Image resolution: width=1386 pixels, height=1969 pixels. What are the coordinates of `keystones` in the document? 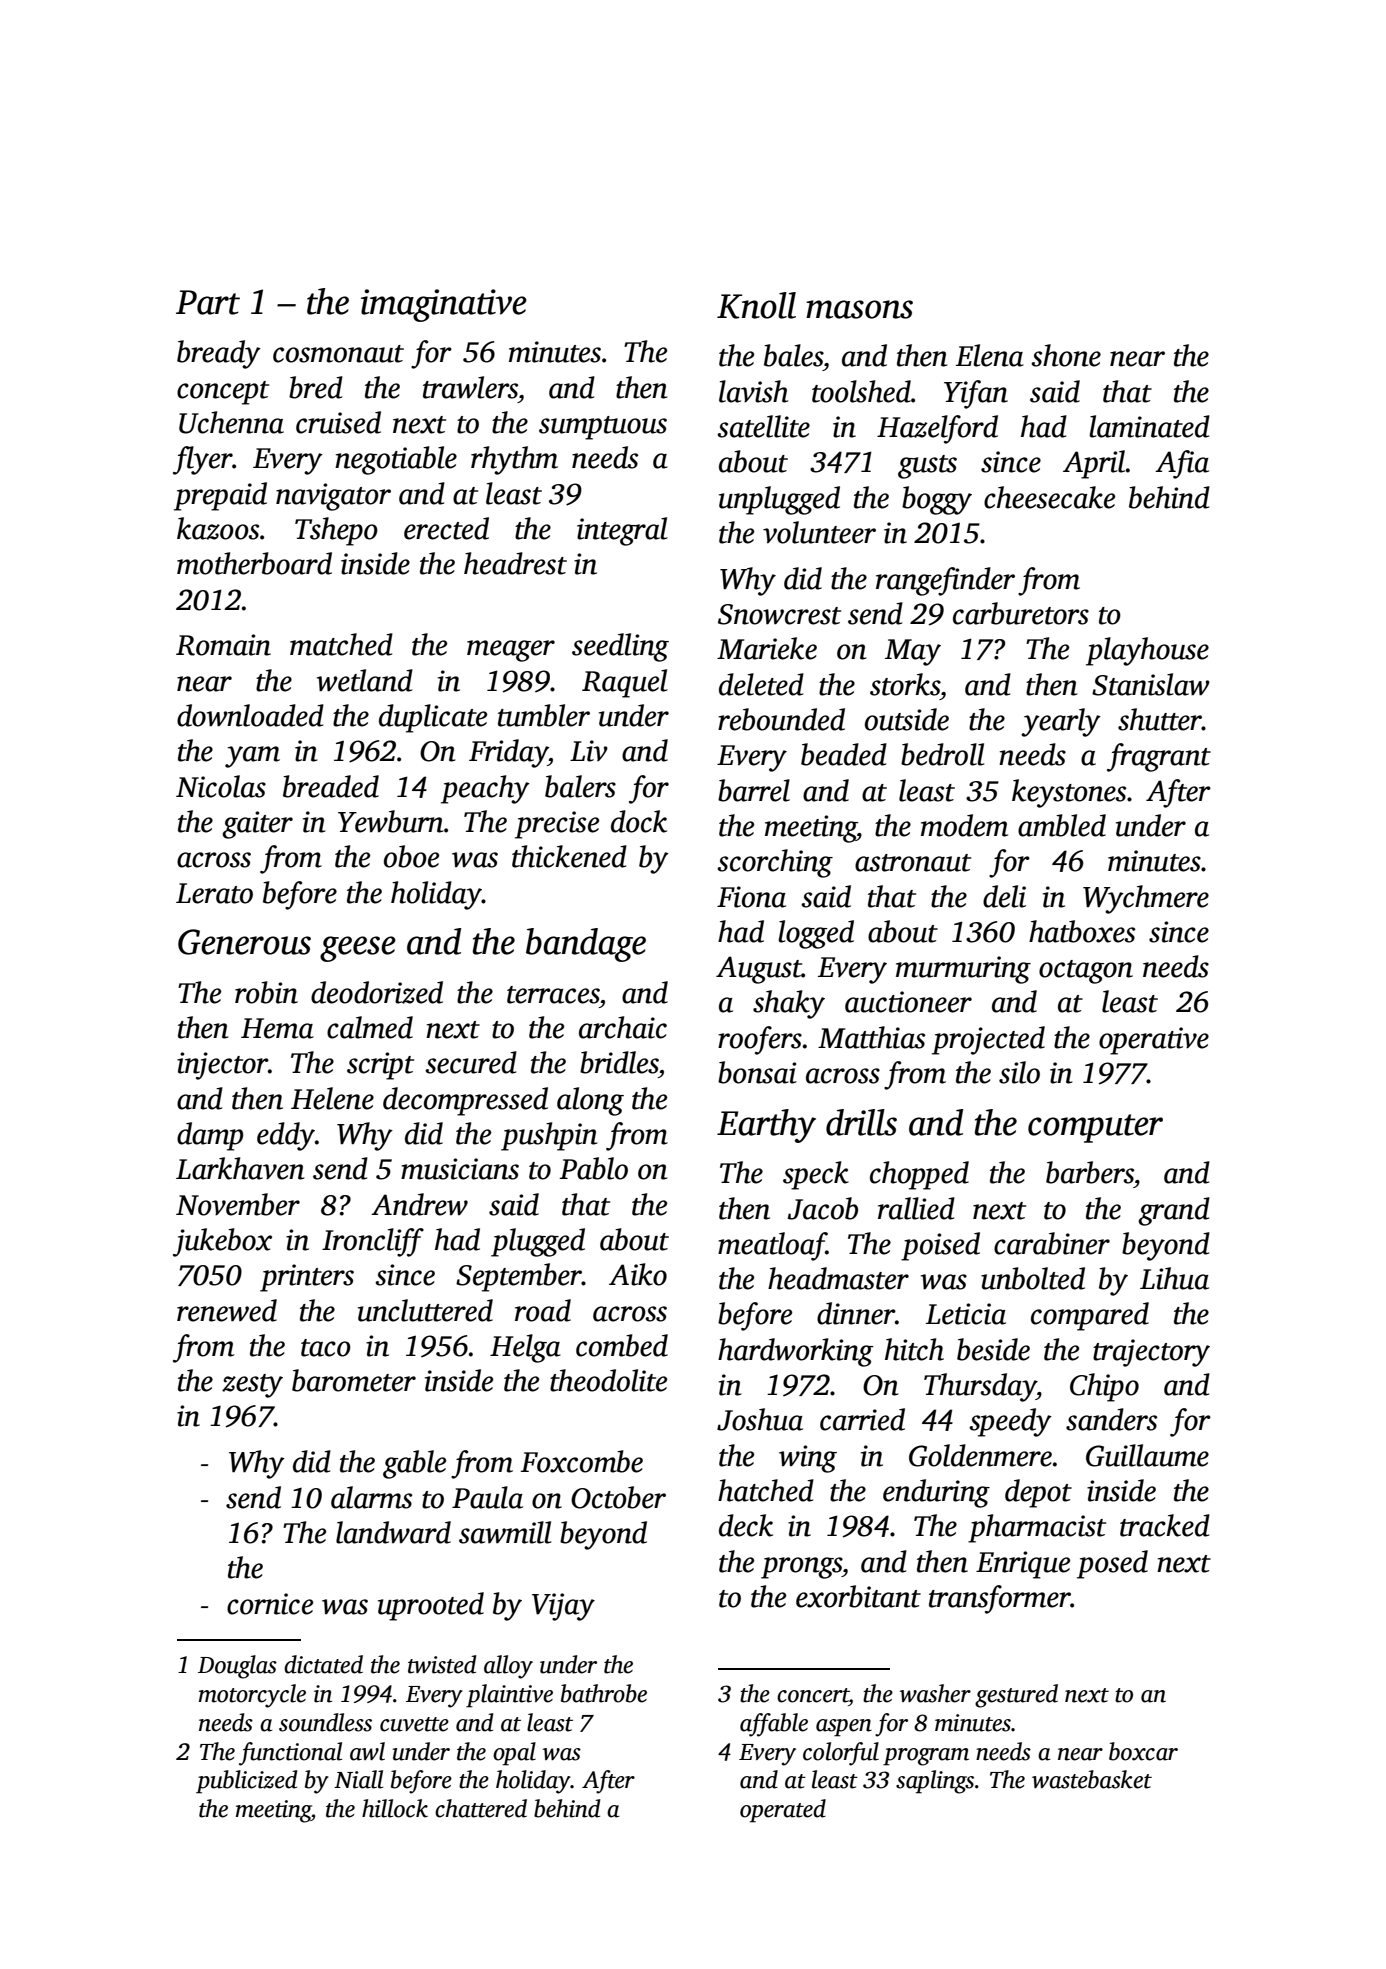 It's located at (1069, 793).
